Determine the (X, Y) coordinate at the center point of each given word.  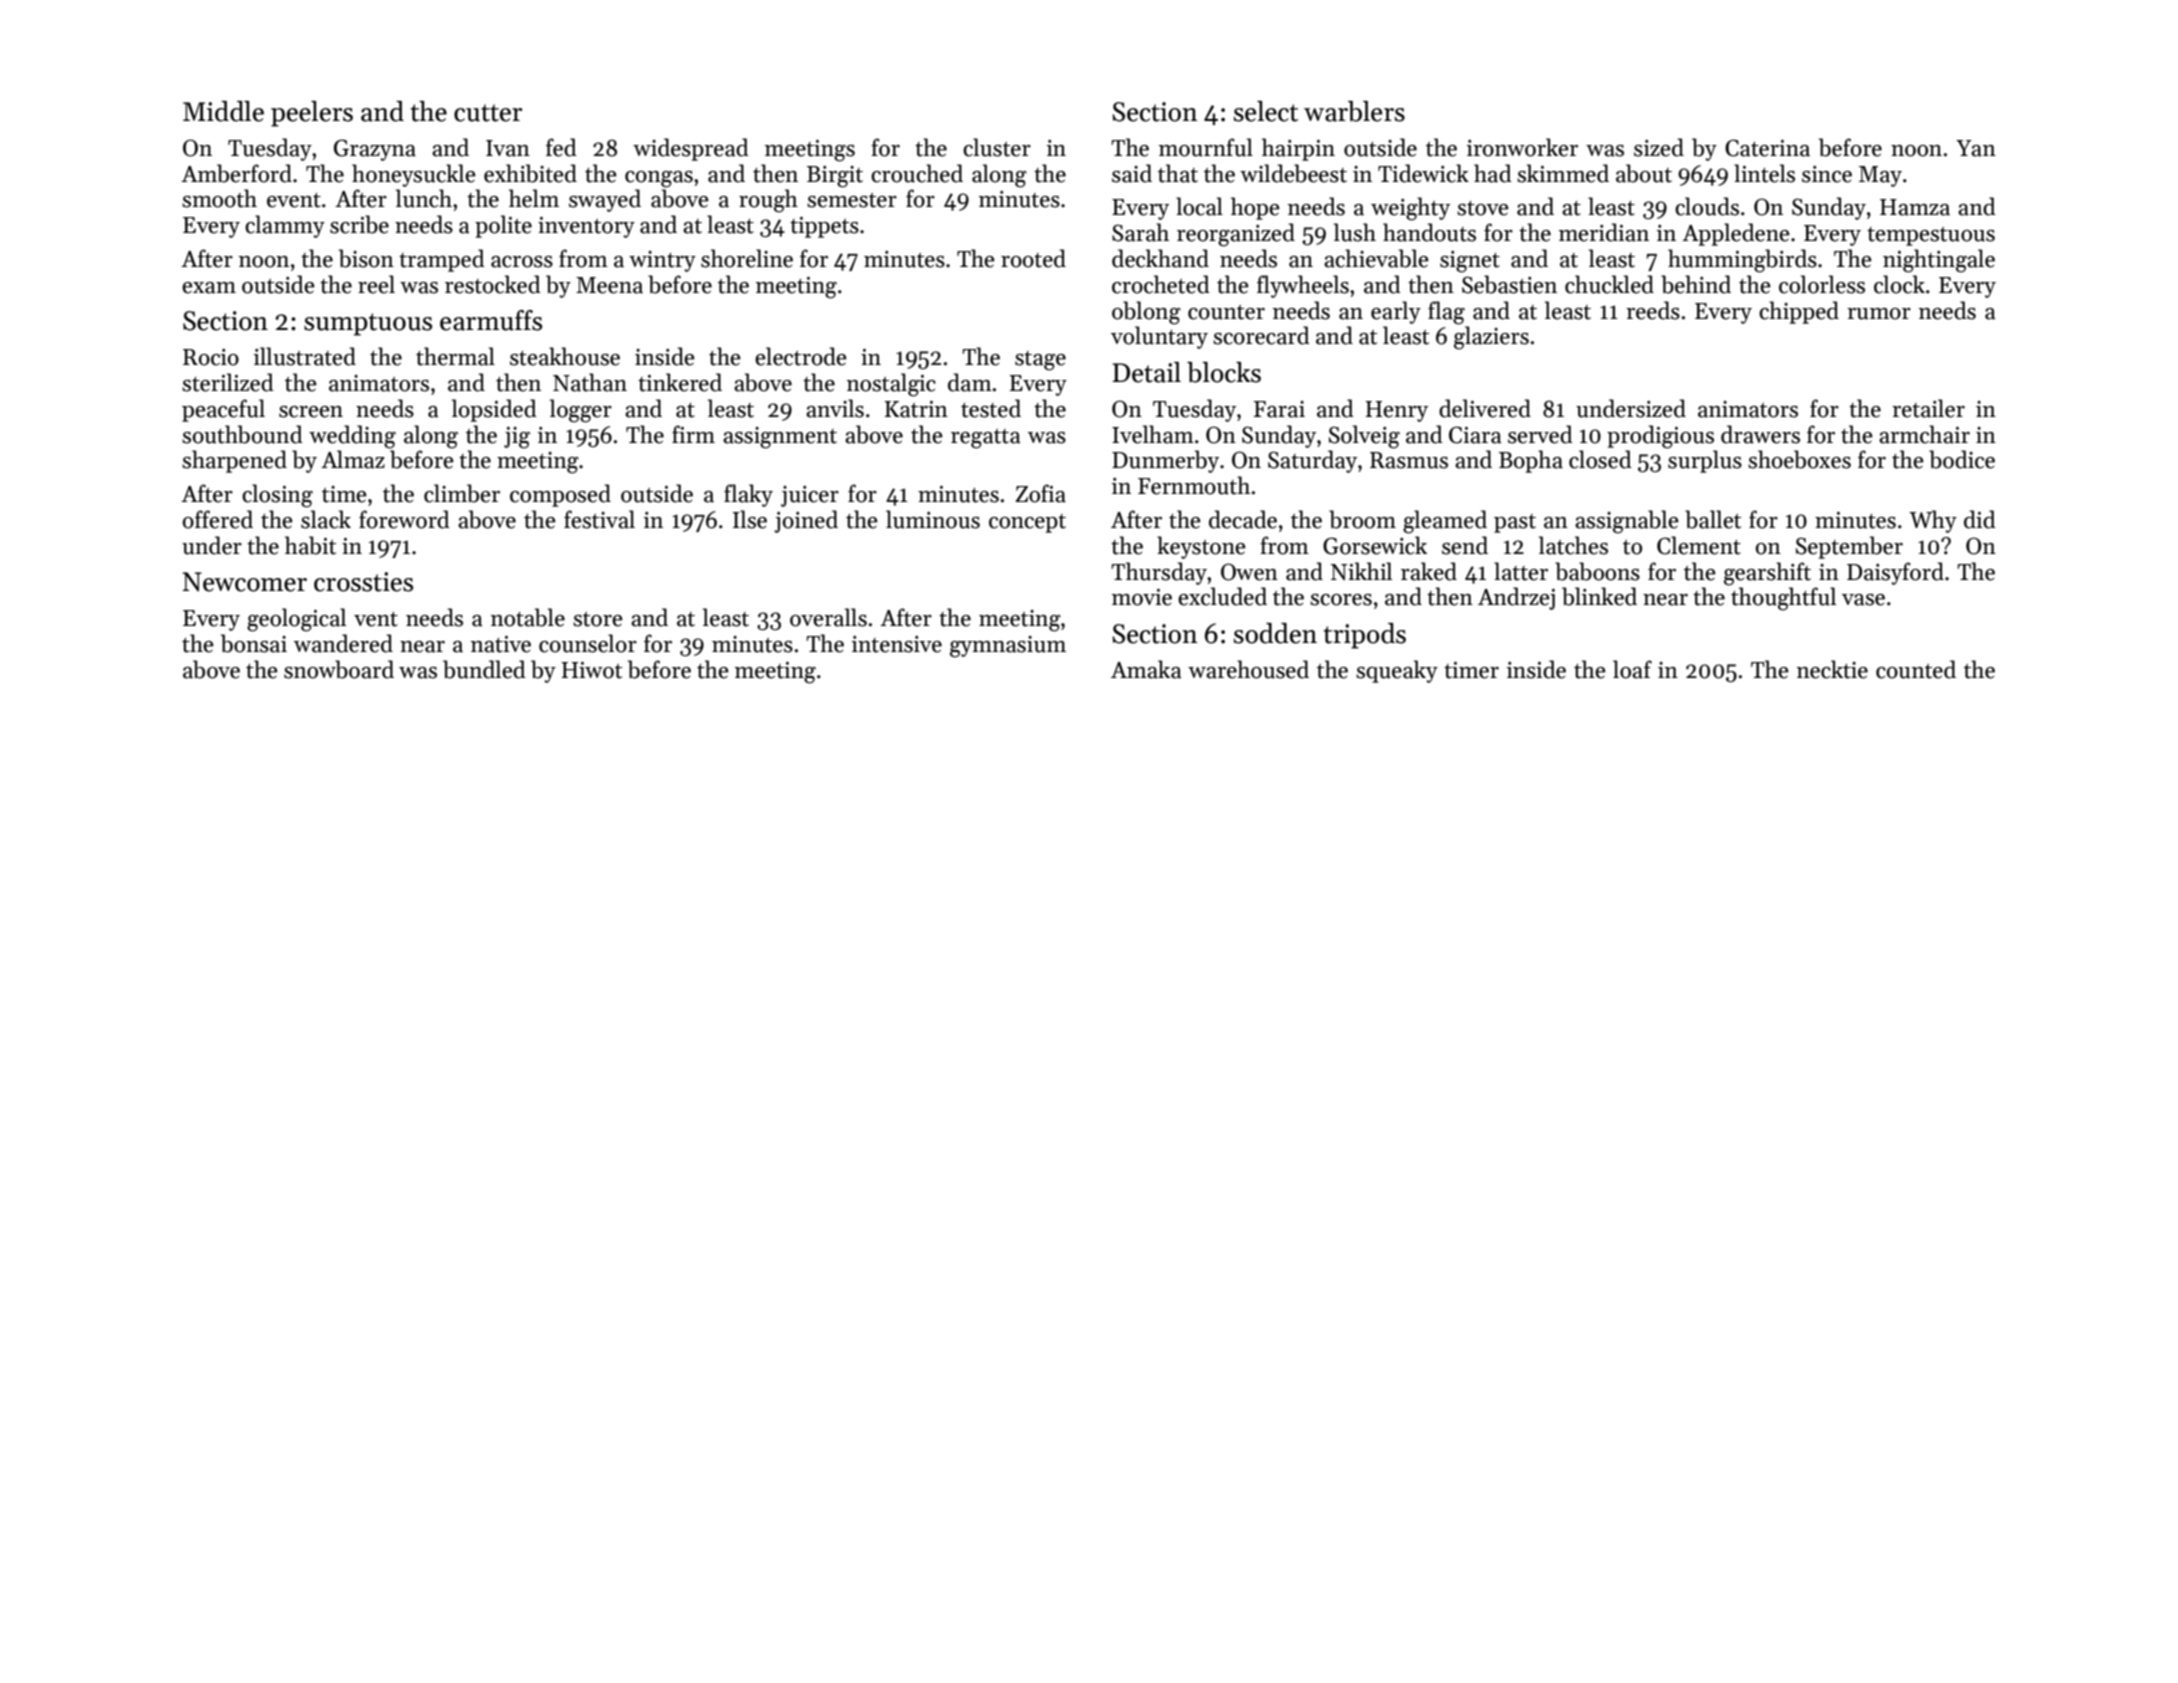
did (1980, 519)
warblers (1354, 111)
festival (599, 519)
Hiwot (591, 670)
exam (209, 288)
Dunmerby (1165, 461)
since (1827, 174)
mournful (1206, 147)
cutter (488, 113)
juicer (810, 496)
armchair (1924, 434)
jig (517, 438)
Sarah (1140, 232)
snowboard (339, 669)
